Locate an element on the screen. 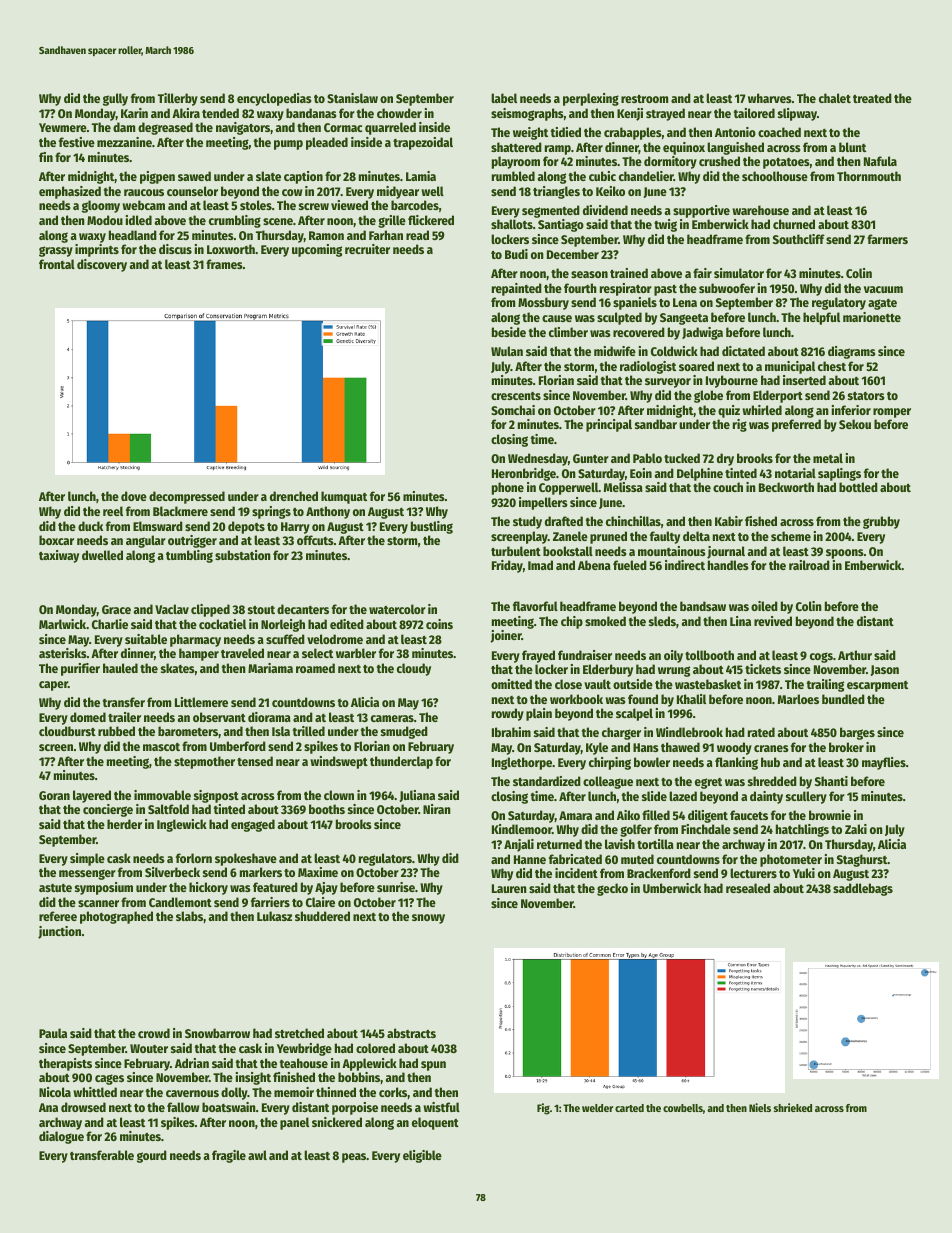  dialogue is located at coordinates (61, 1137).
